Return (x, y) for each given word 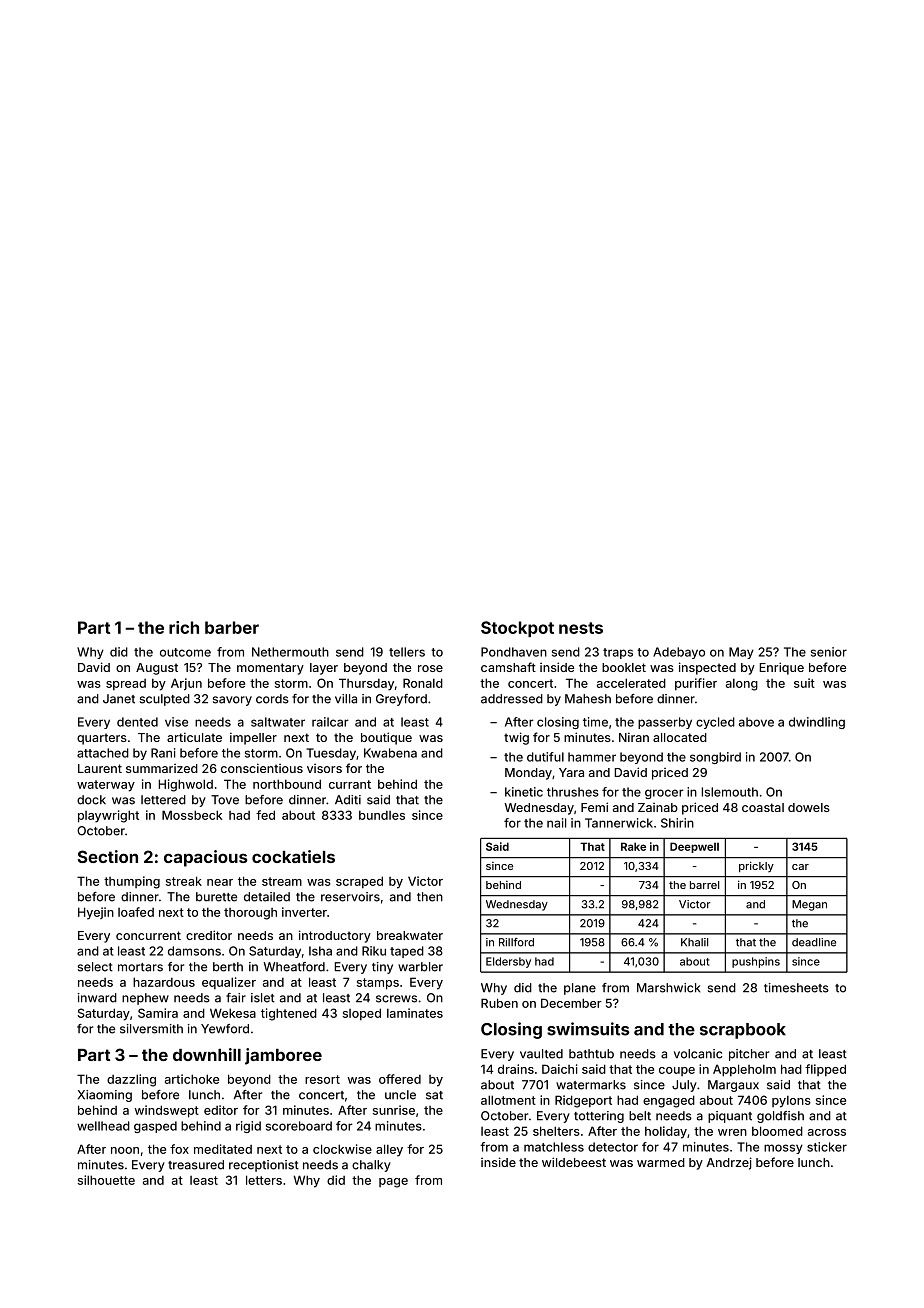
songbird (715, 758)
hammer (592, 757)
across (827, 1132)
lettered (163, 800)
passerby (665, 723)
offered (400, 1079)
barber (232, 627)
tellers (407, 652)
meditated (223, 1149)
